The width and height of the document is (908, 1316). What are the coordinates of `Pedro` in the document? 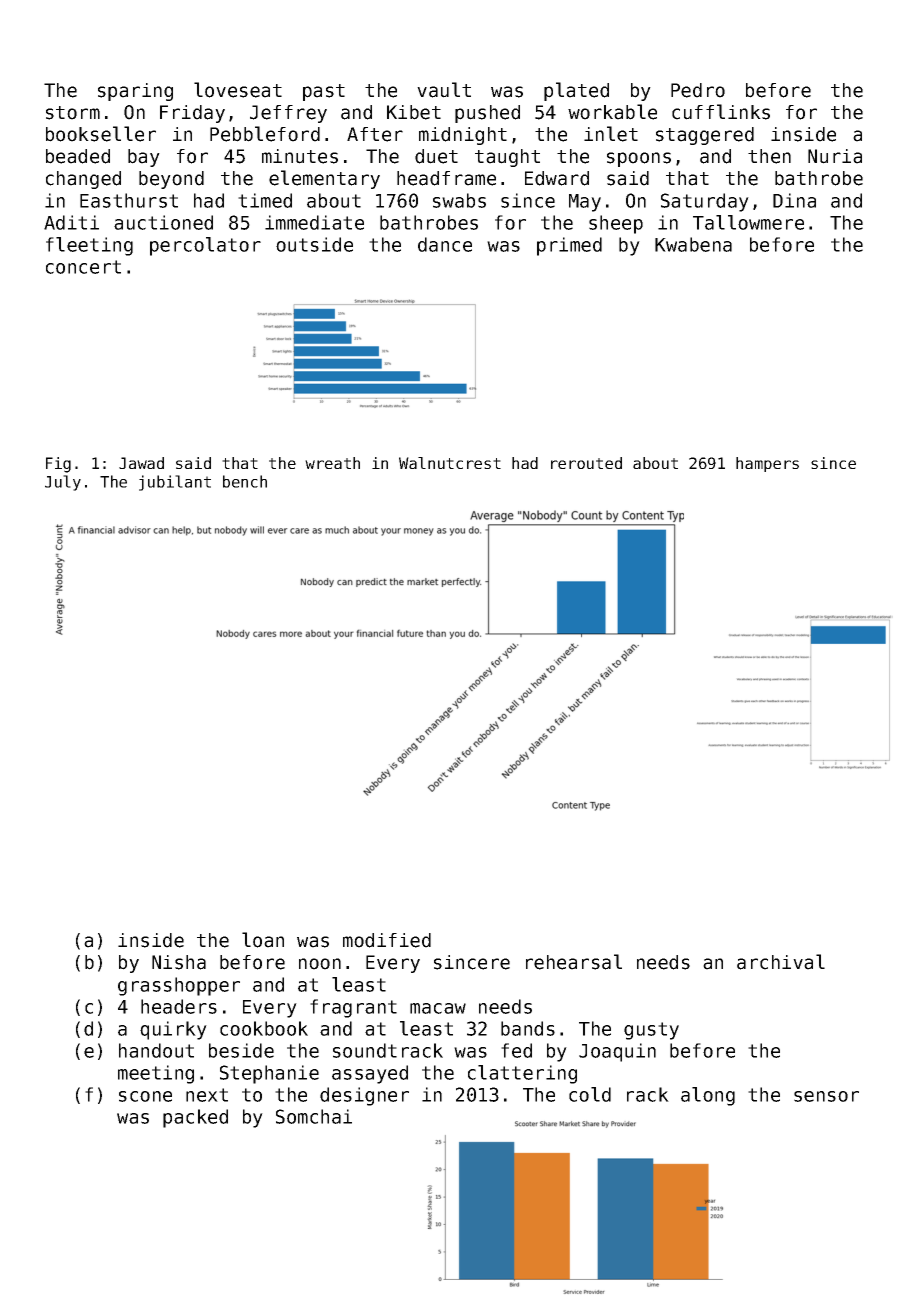 It's located at (698, 90).
